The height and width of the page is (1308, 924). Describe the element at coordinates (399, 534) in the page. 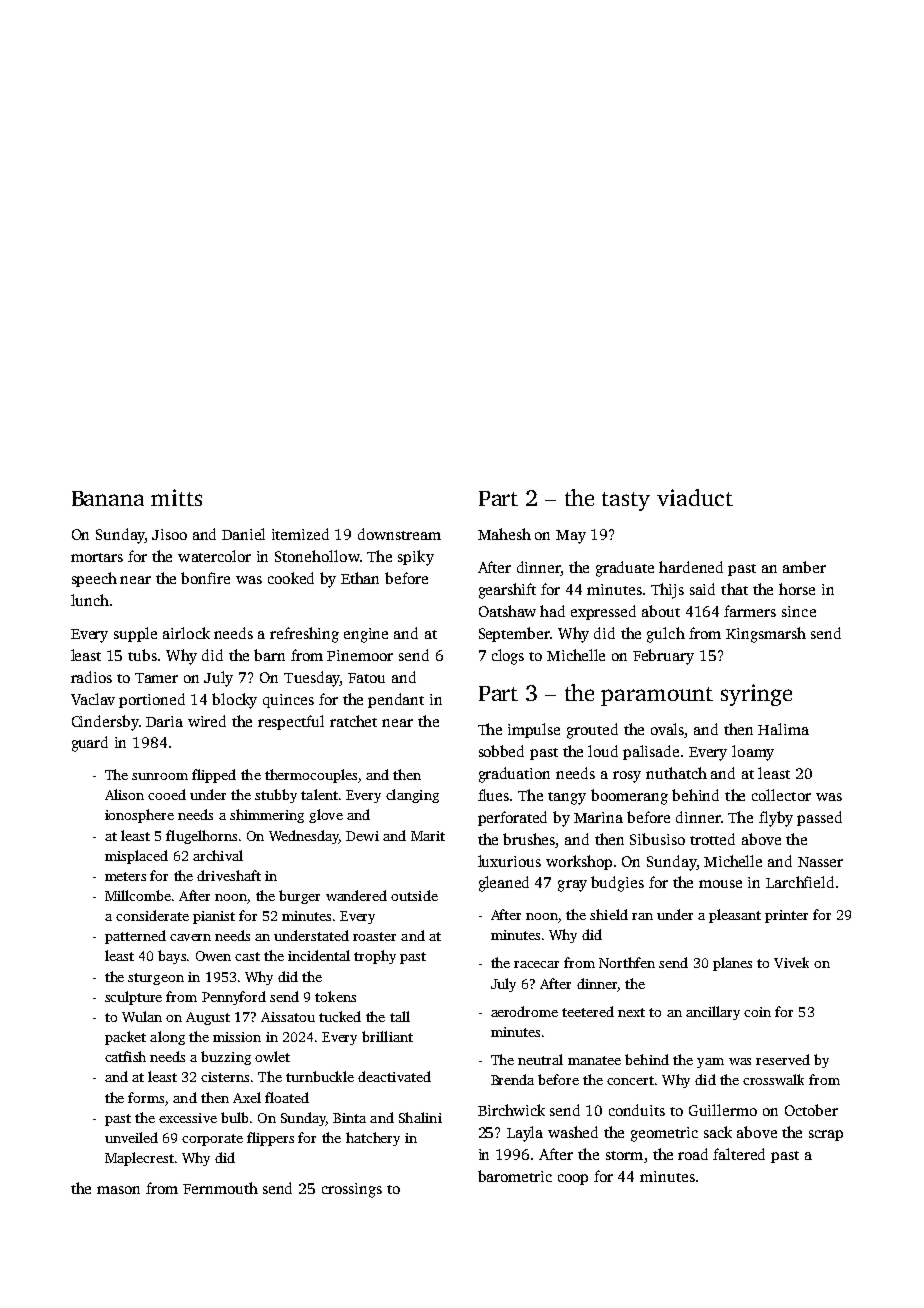

I see `downstream` at that location.
